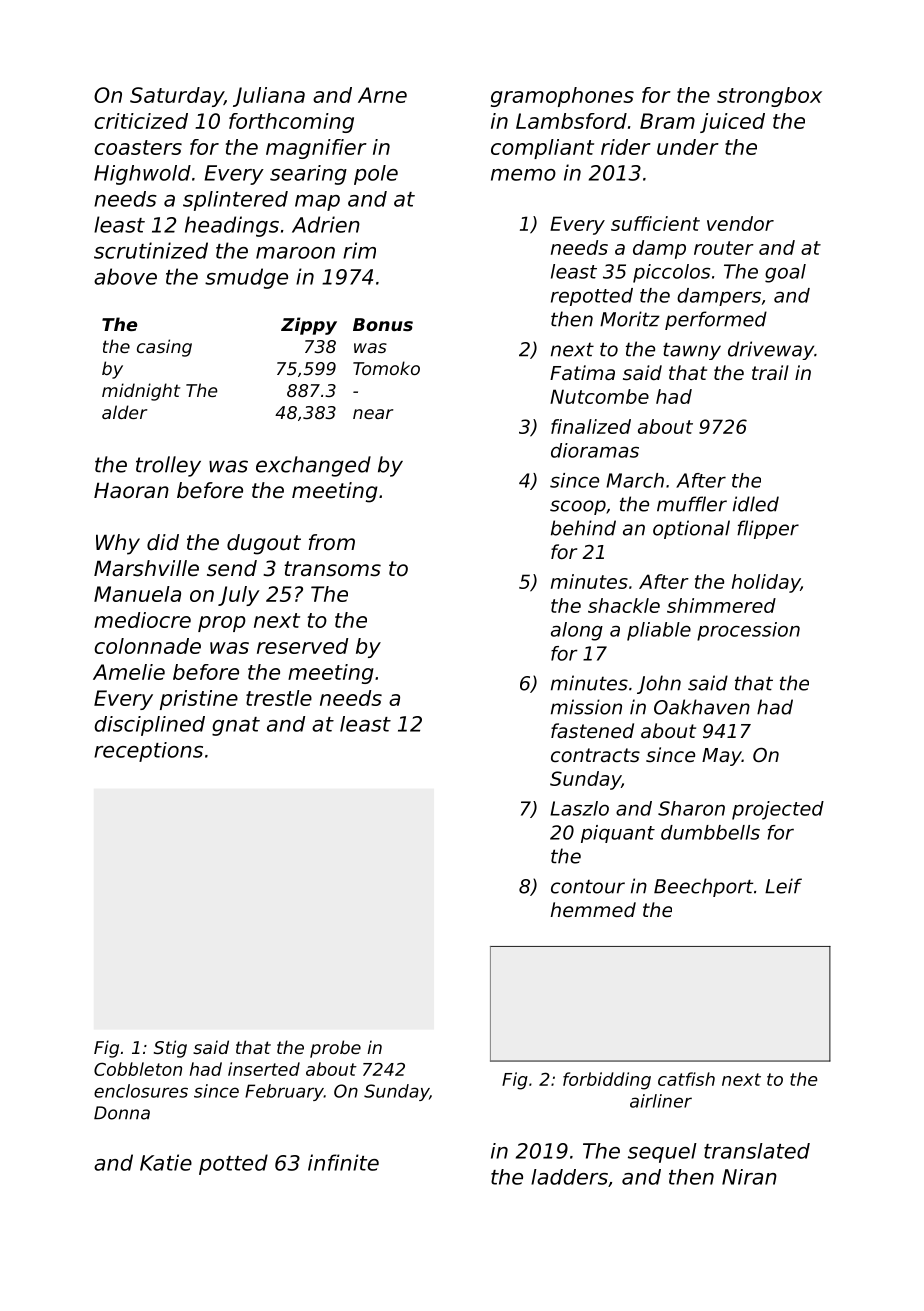 The image size is (924, 1311). What do you see at coordinates (316, 149) in the page?
I see `magnifier` at bounding box center [316, 149].
